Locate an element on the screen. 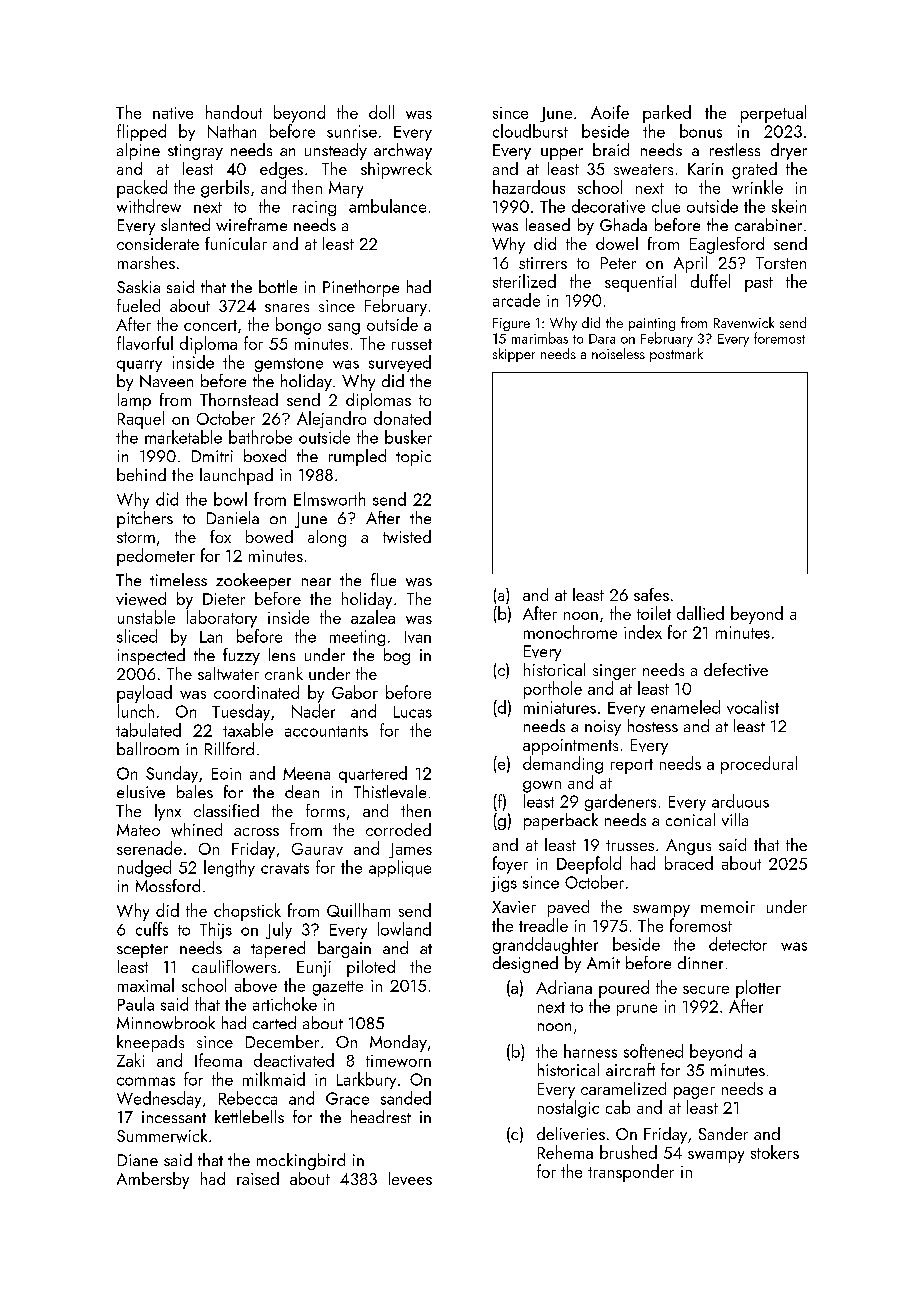 The image size is (924, 1311). withdrew is located at coordinates (149, 206).
